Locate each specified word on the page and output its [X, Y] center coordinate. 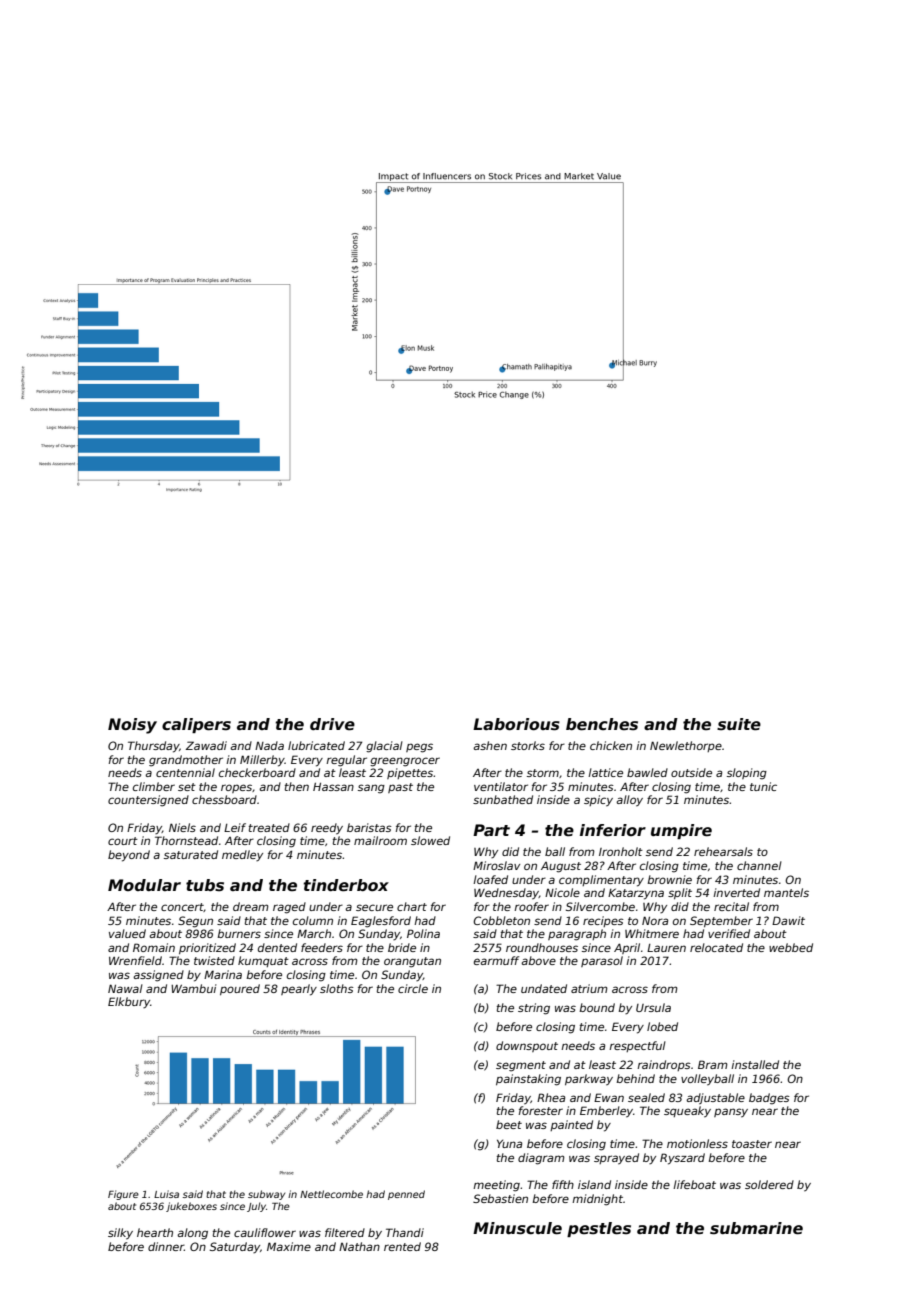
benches [602, 724]
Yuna [509, 1144]
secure [374, 907]
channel [759, 865]
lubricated [316, 745]
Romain [154, 947]
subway [266, 1195]
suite [739, 724]
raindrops [664, 1065]
